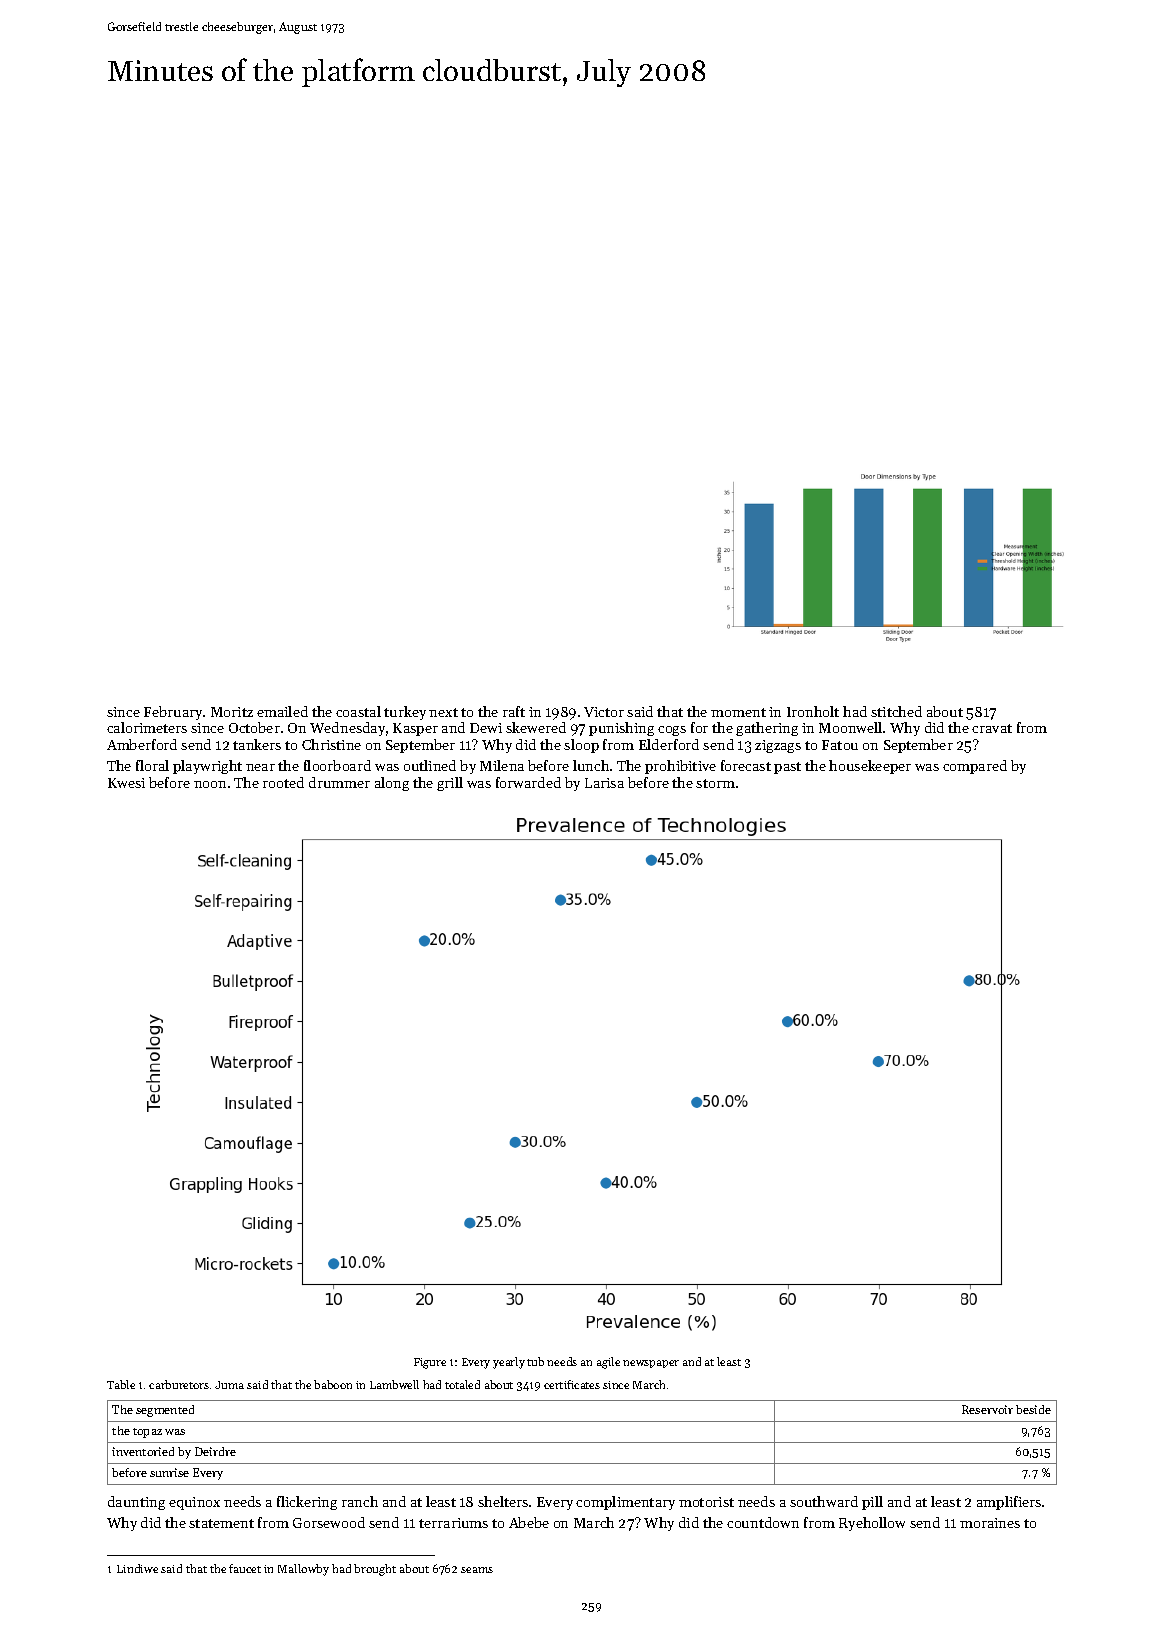  What do you see at coordinates (715, 783) in the screenshot?
I see `storm` at bounding box center [715, 783].
